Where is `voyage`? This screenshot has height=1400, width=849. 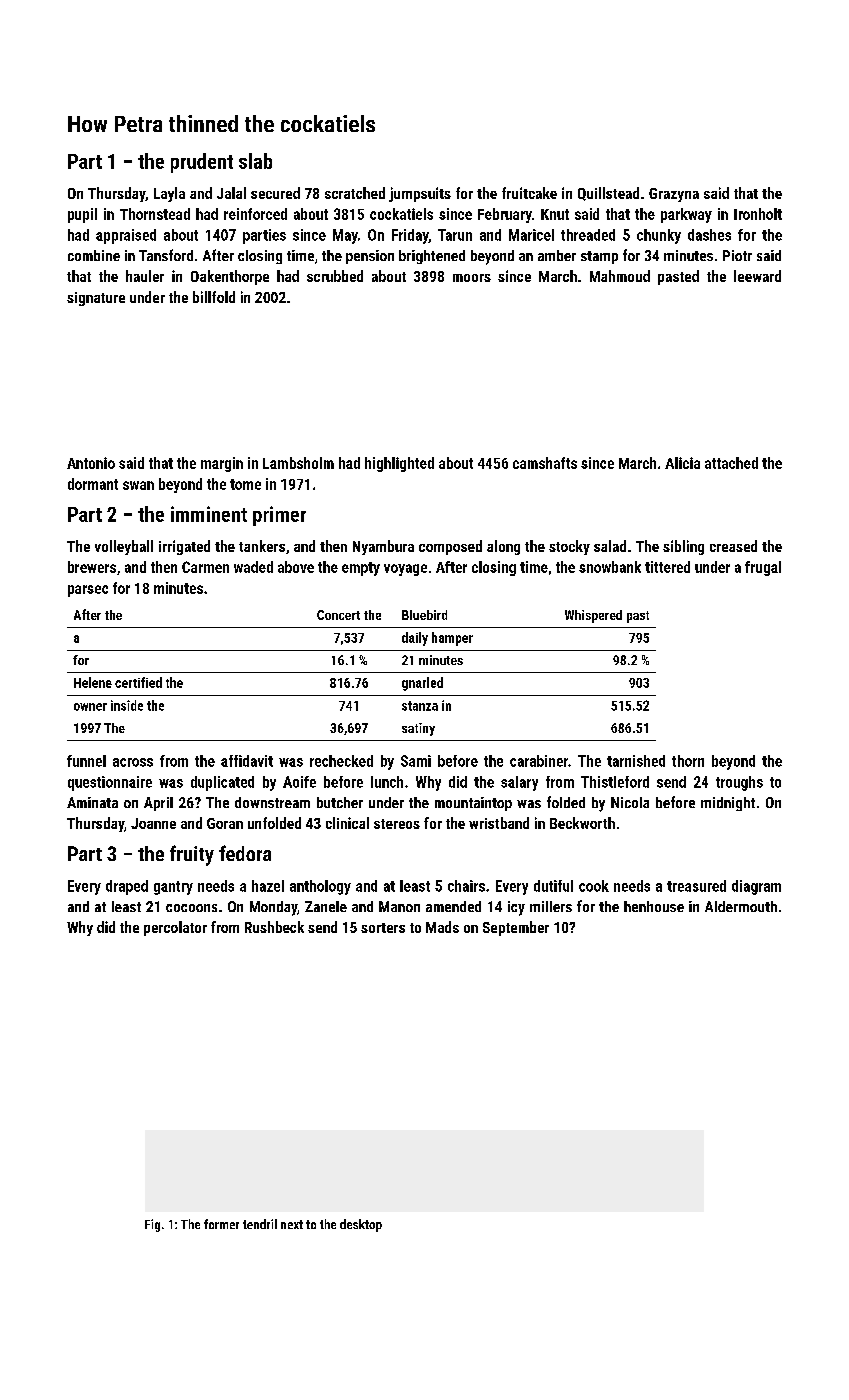
voyage is located at coordinates (405, 570).
